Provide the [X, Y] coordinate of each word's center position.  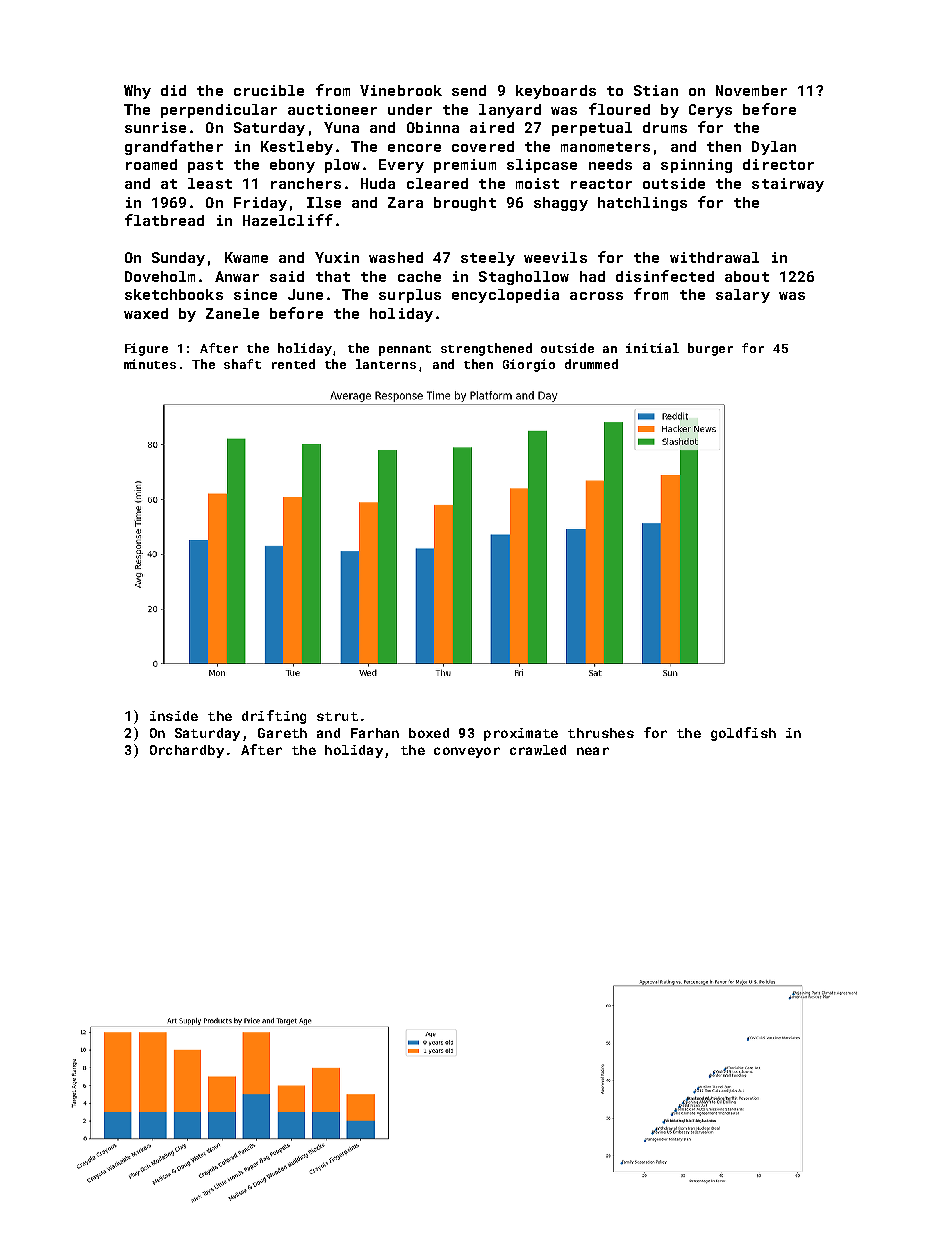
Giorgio [529, 365]
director [778, 164]
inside [174, 716]
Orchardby [187, 751]
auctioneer [332, 109]
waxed [146, 313]
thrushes [601, 733]
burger [710, 349]
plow [342, 166]
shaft [242, 364]
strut [337, 716]
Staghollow [524, 278]
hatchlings [642, 204]
